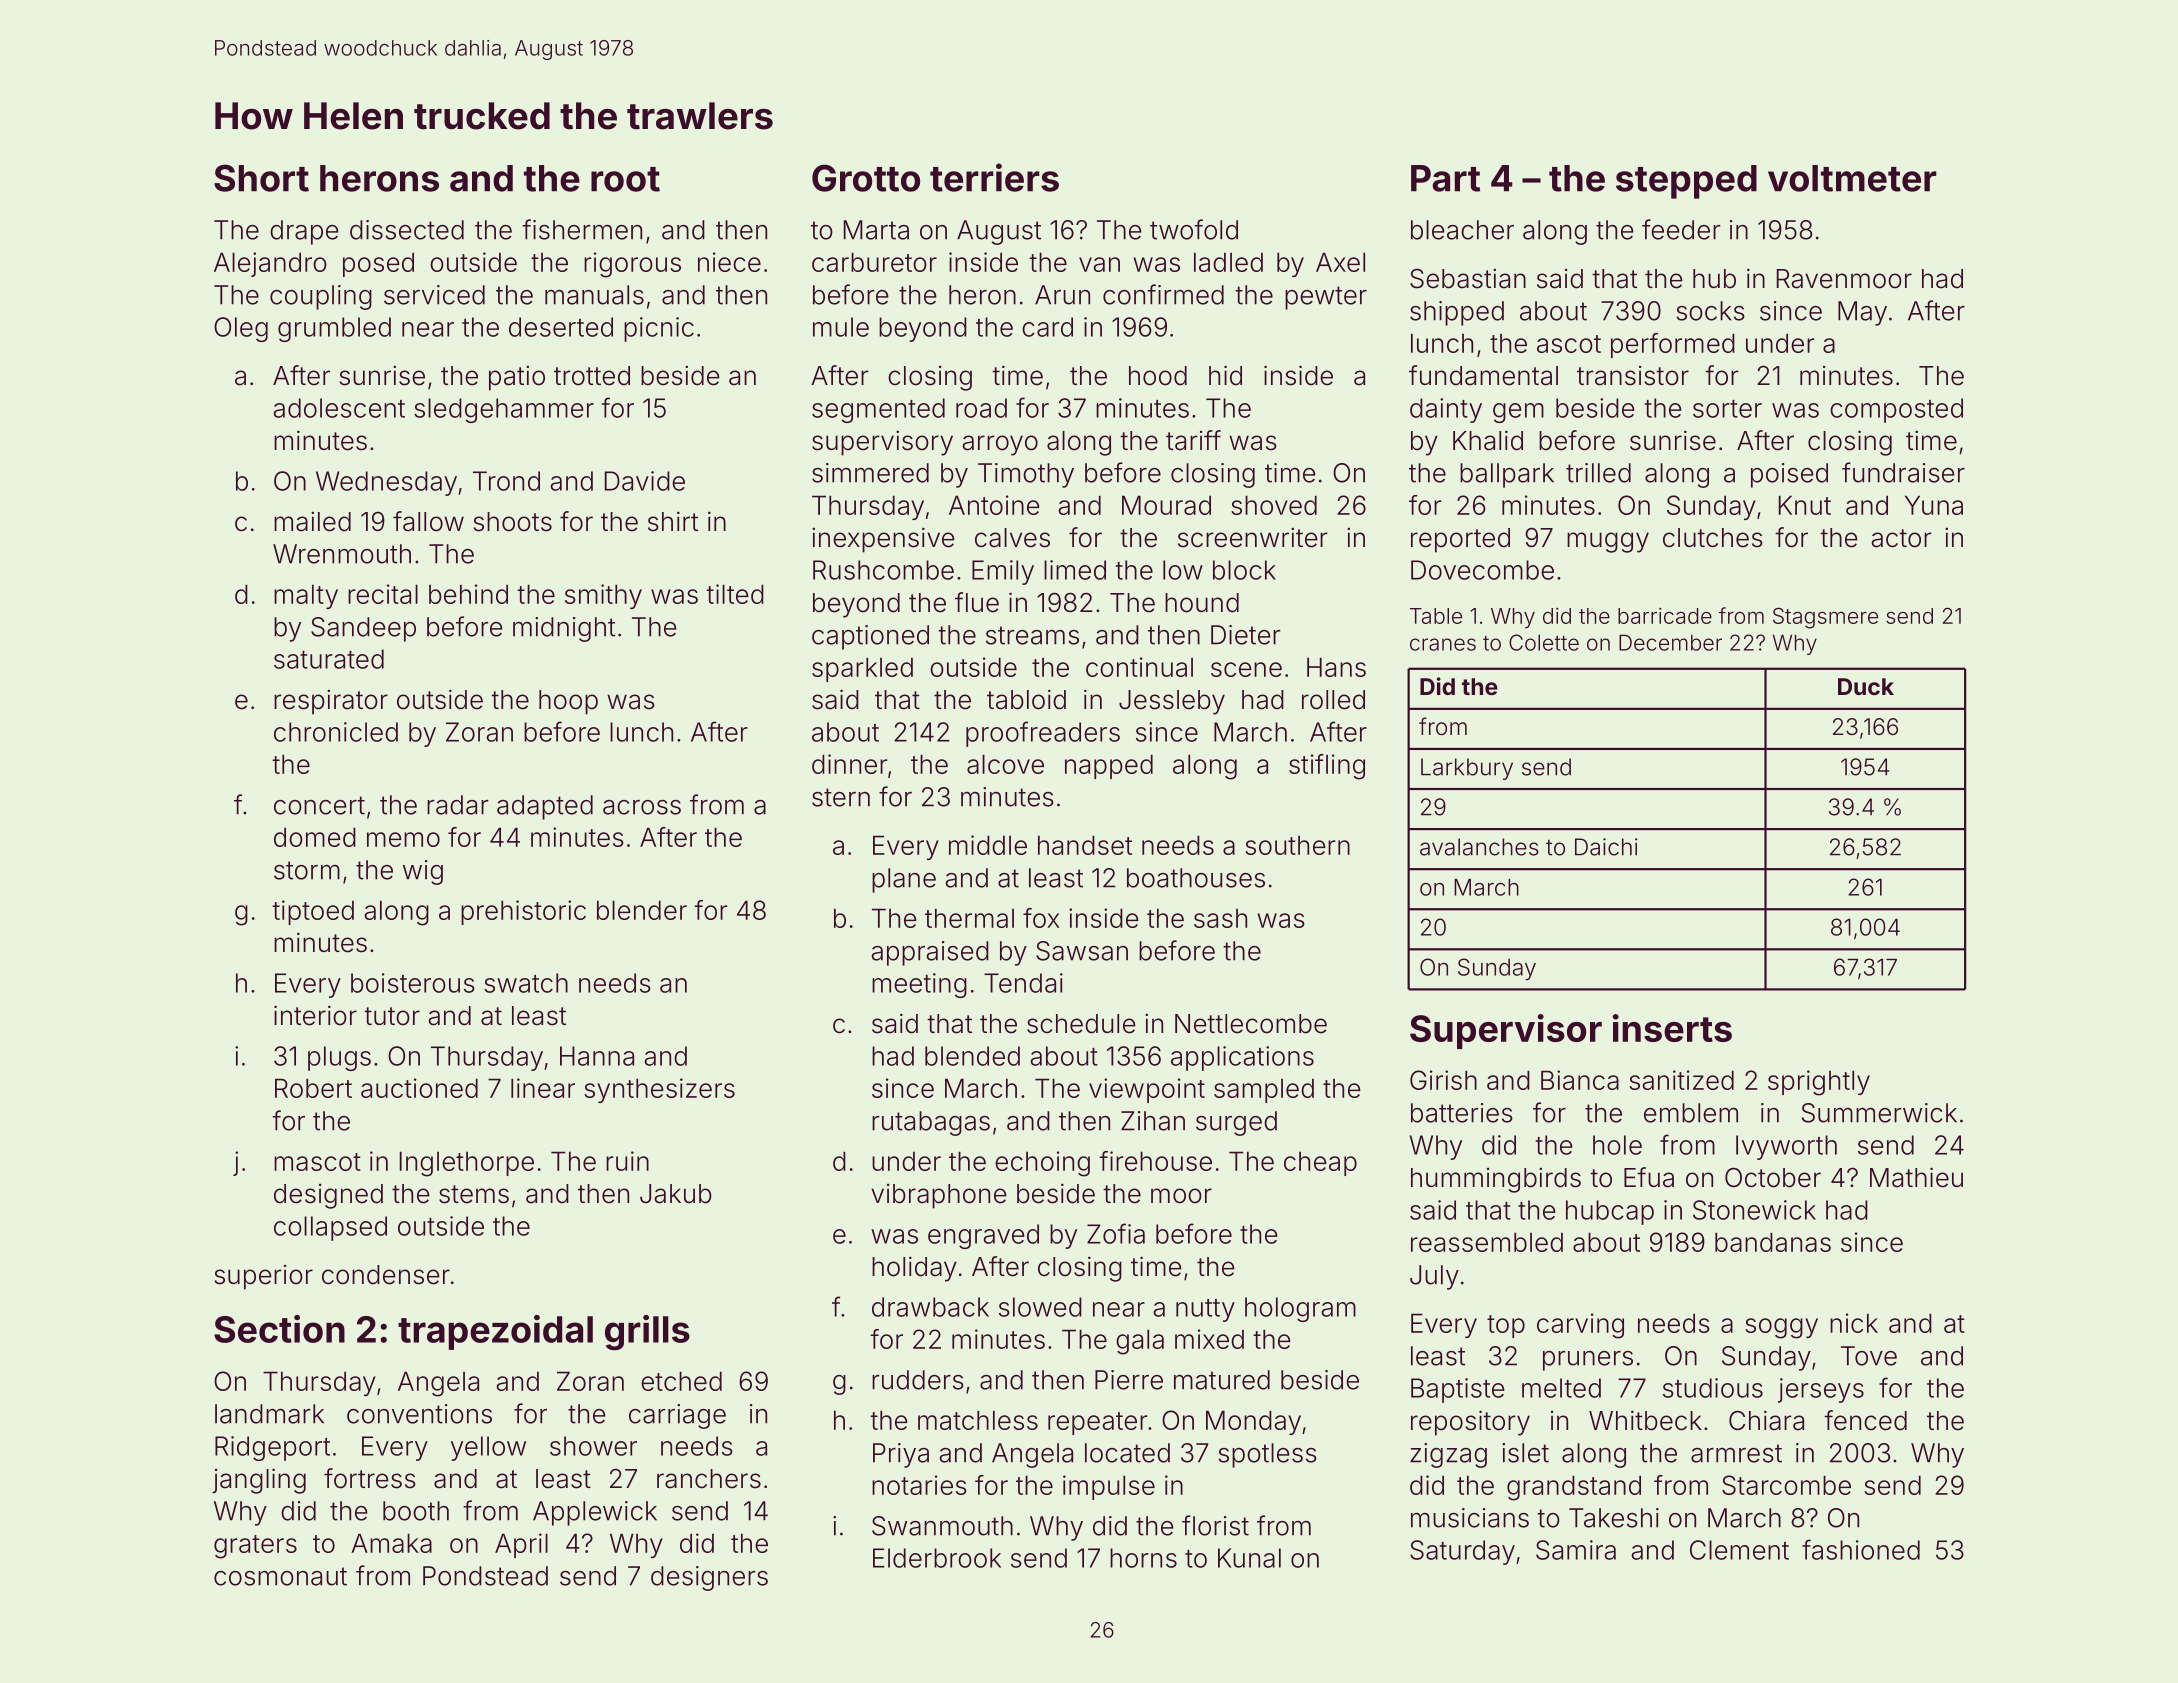 The image size is (2178, 1683). Describe the element at coordinates (261, 178) in the screenshot. I see `Short` at that location.
